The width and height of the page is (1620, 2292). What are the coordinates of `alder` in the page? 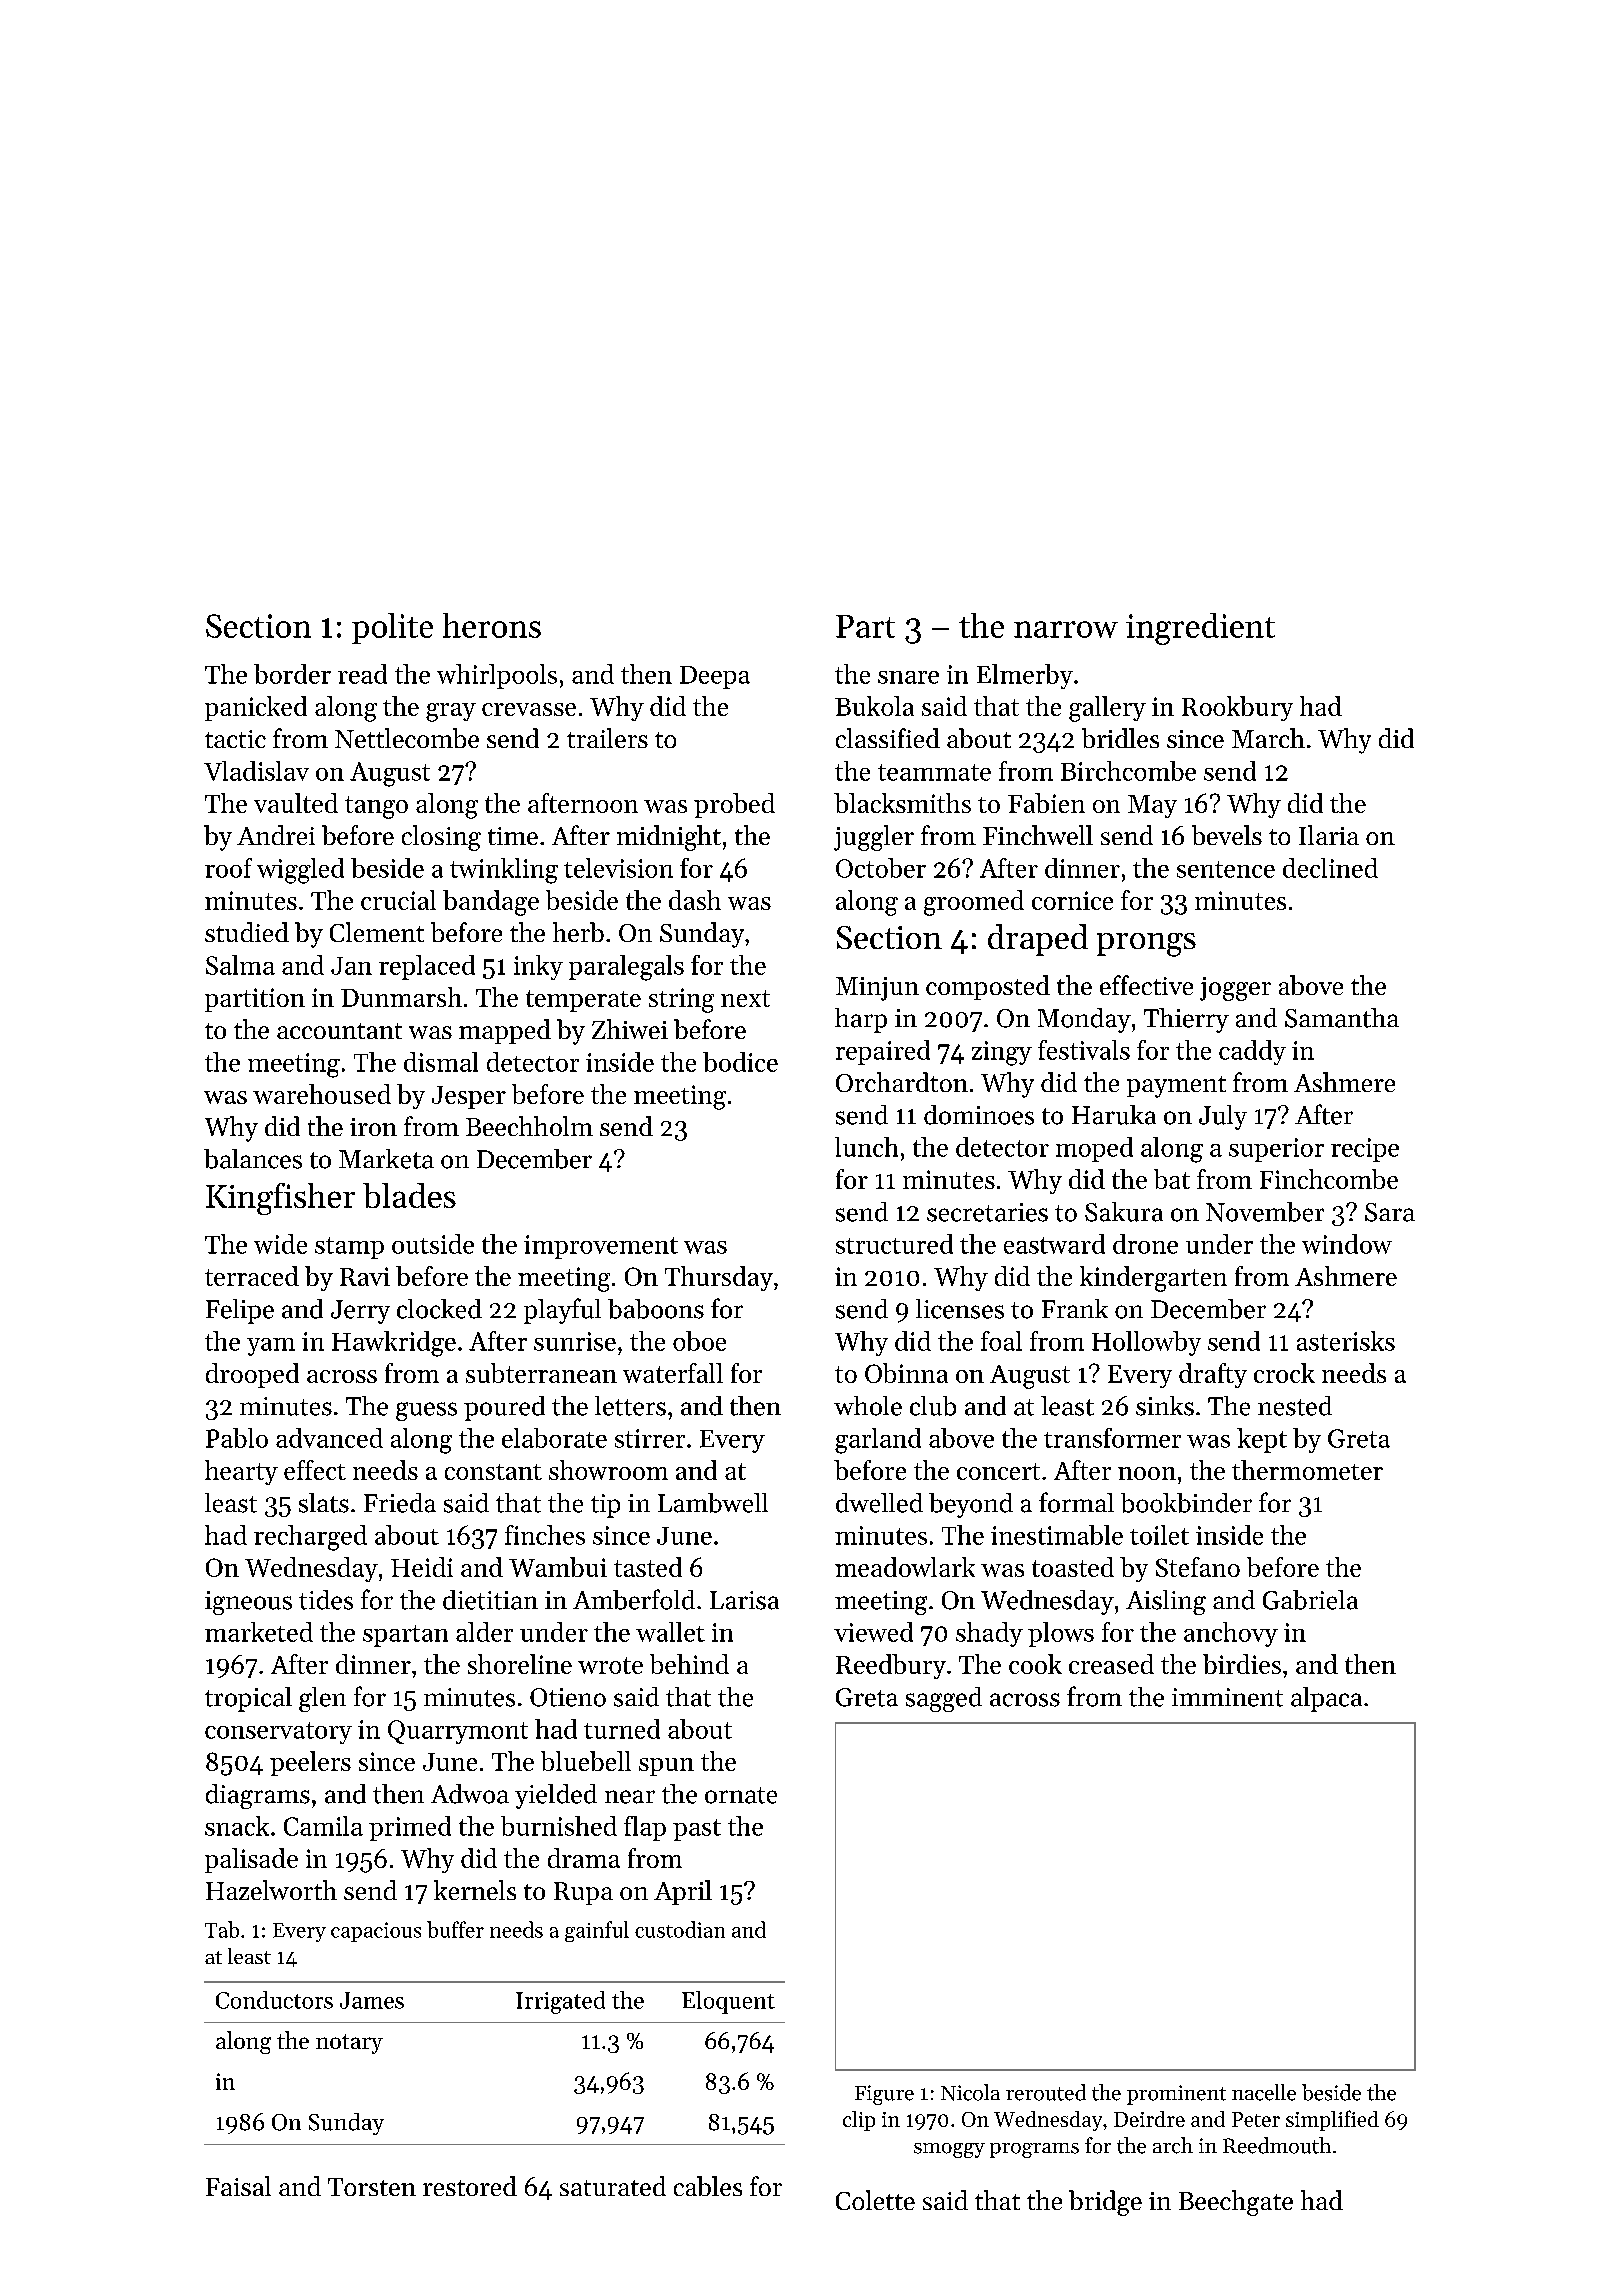 It's located at (484, 1632).
